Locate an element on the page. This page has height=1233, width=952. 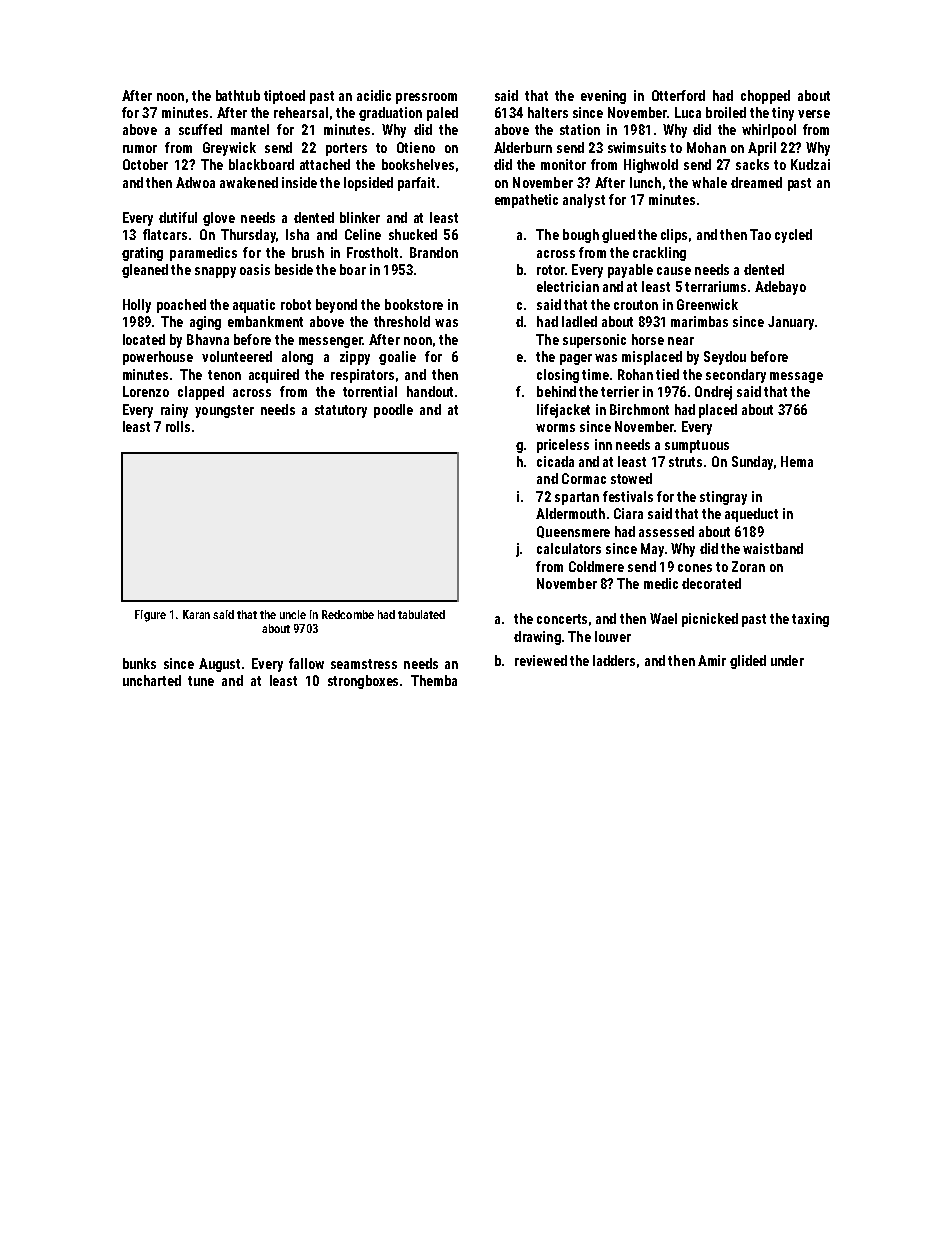
Otterford is located at coordinates (678, 95).
